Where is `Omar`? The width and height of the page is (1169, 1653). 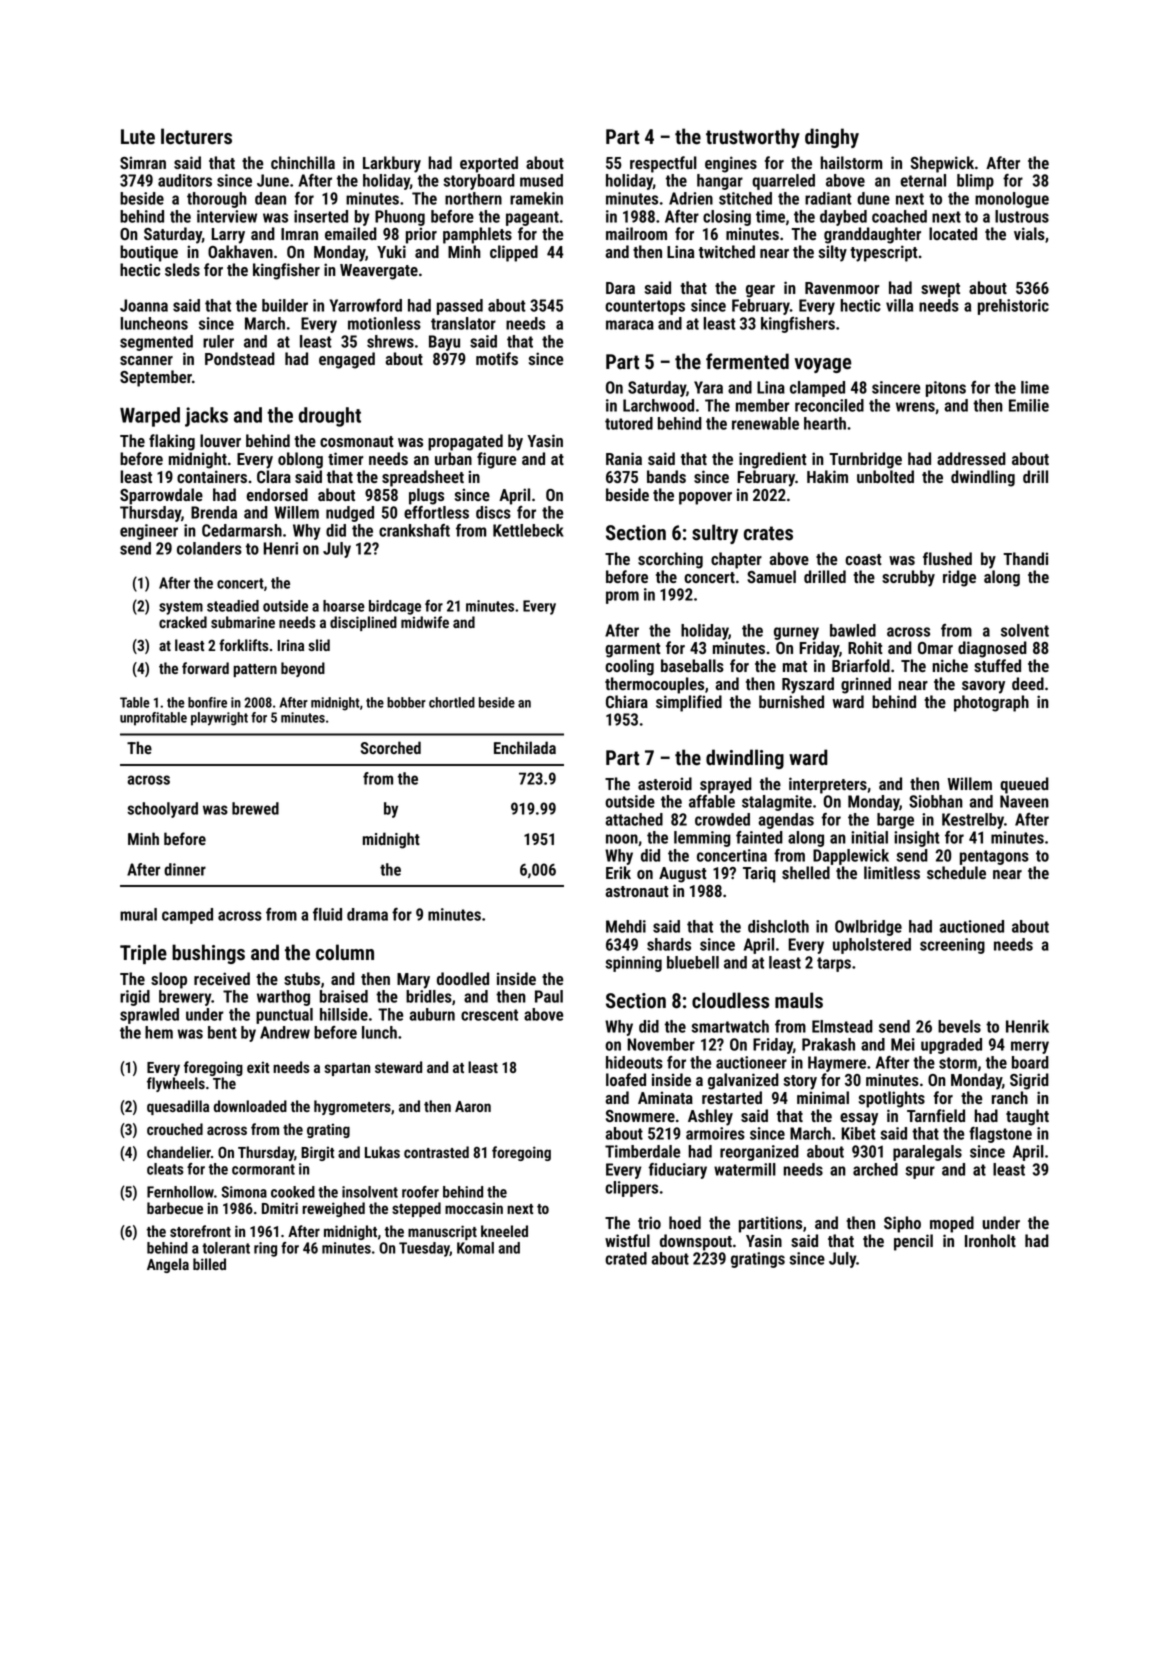
Omar is located at coordinates (935, 648).
